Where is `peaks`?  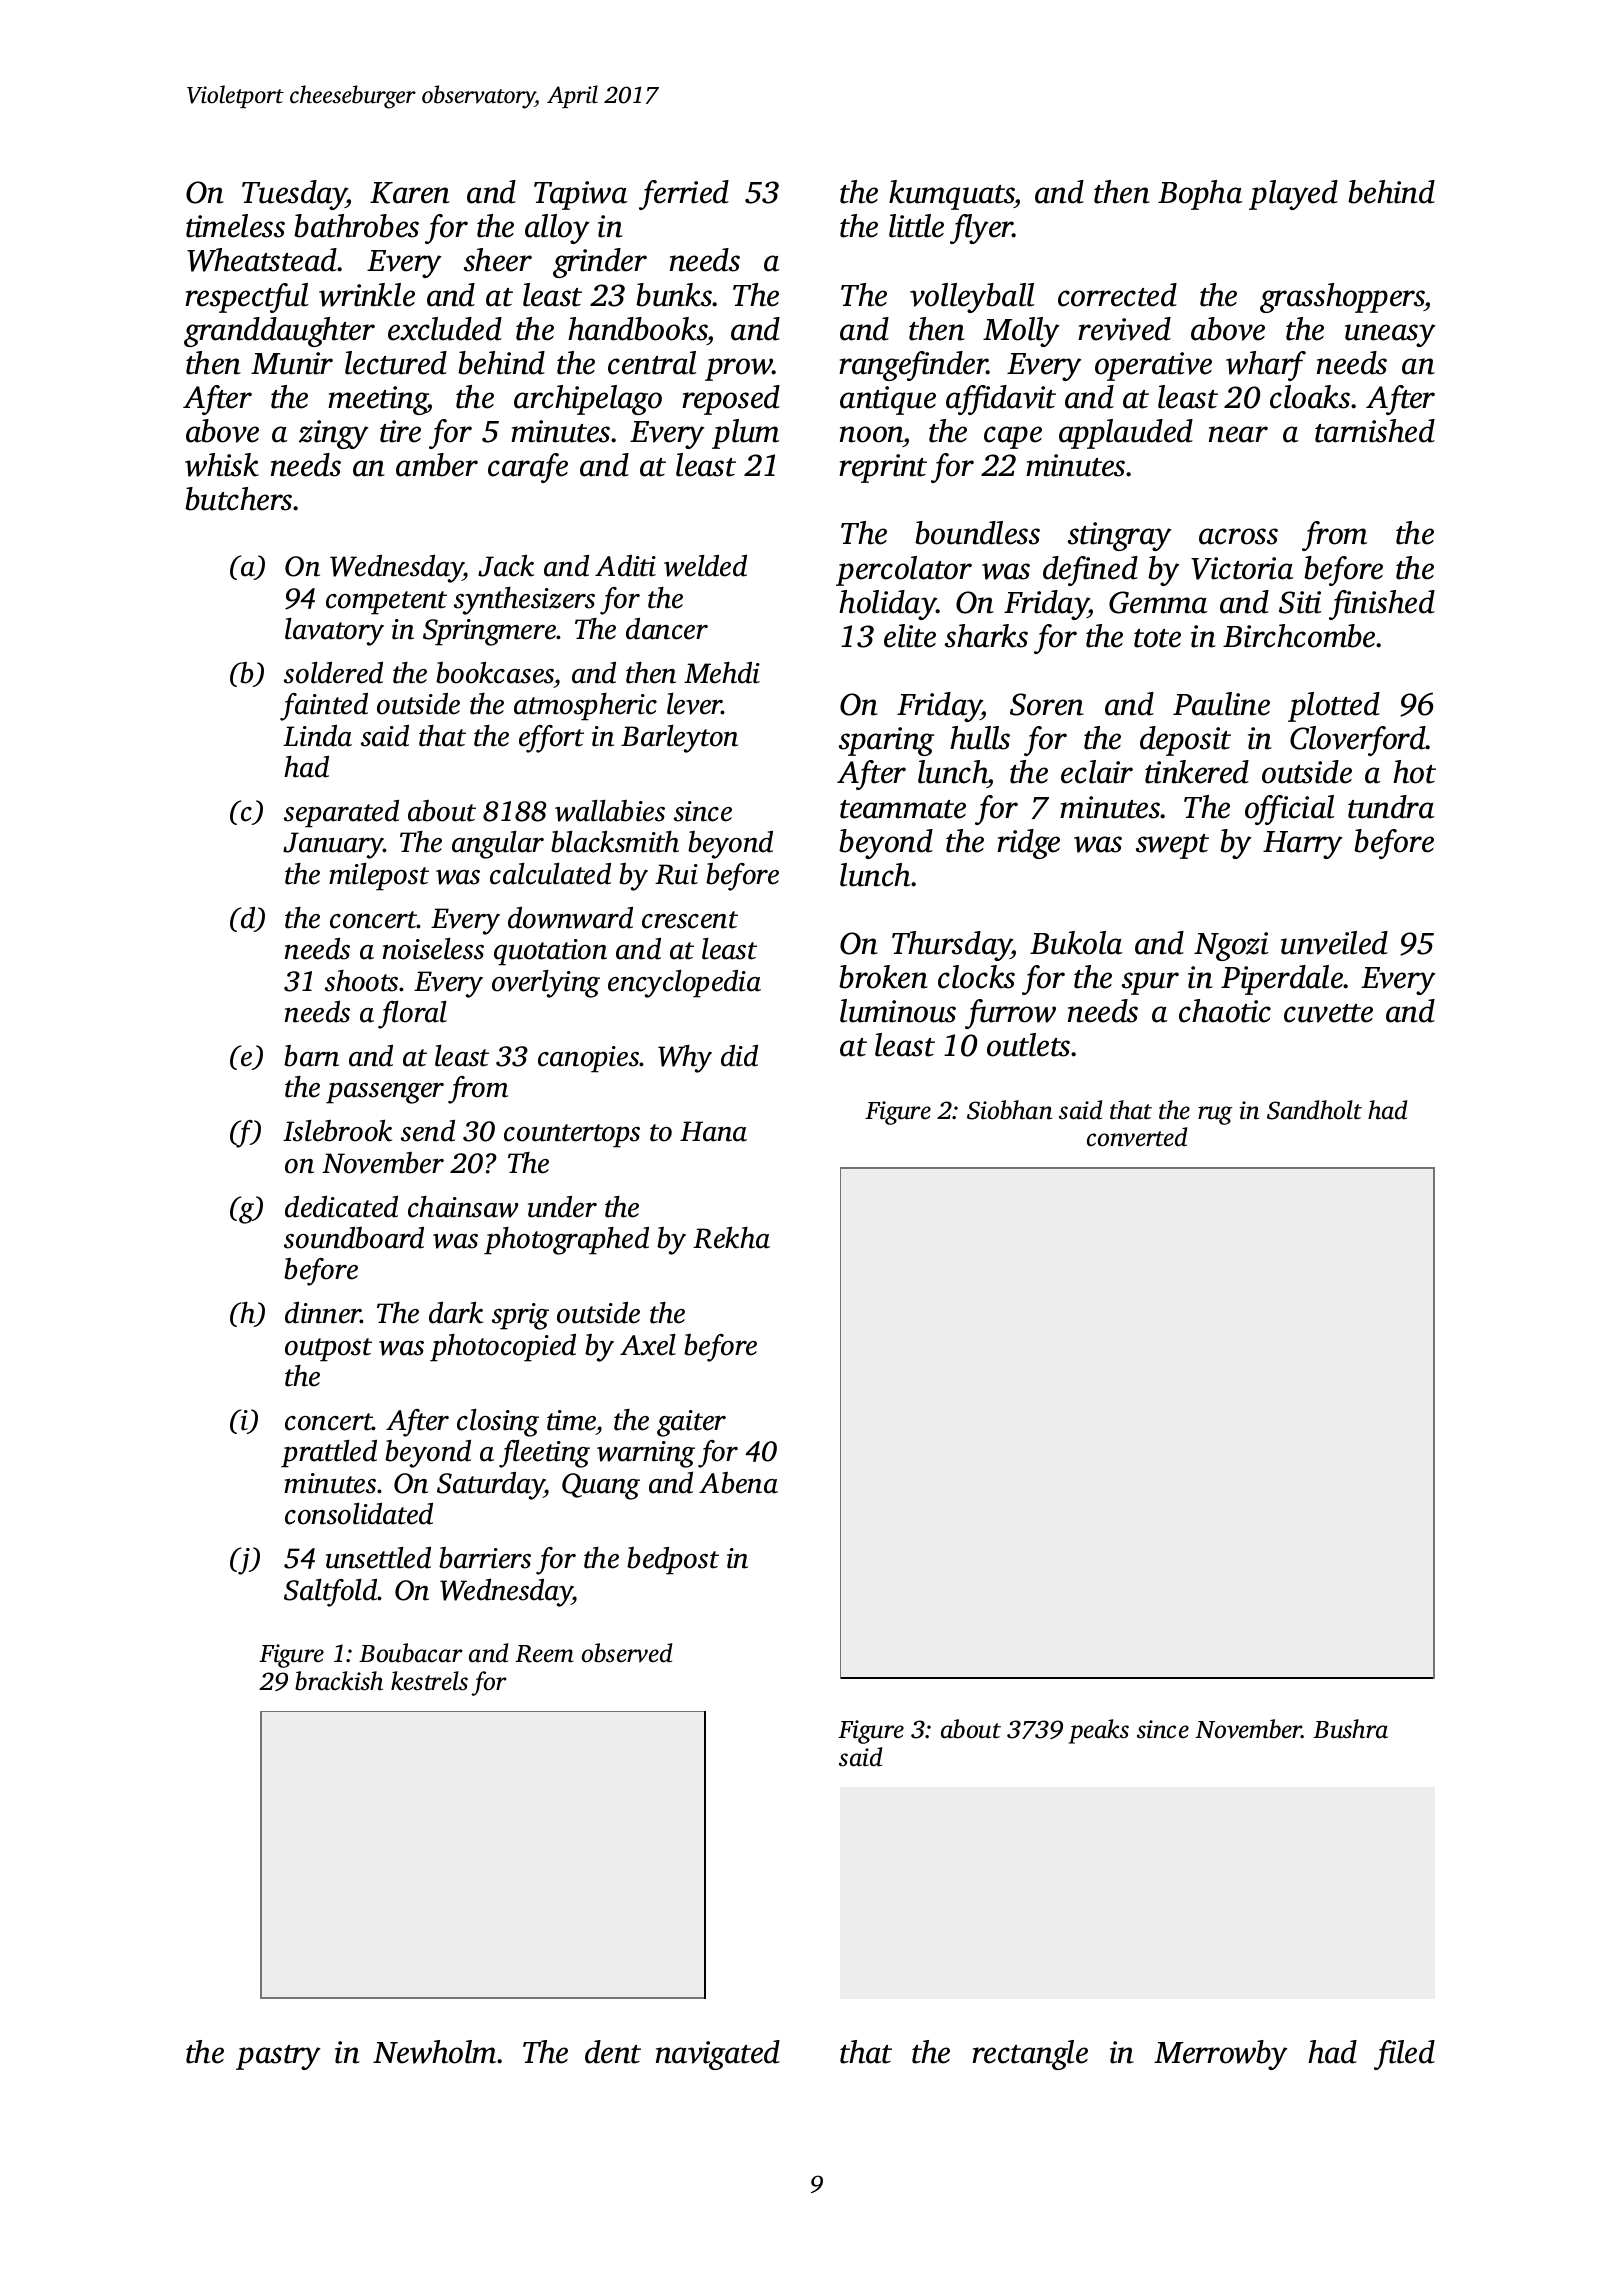 peaks is located at coordinates (1099, 1731).
